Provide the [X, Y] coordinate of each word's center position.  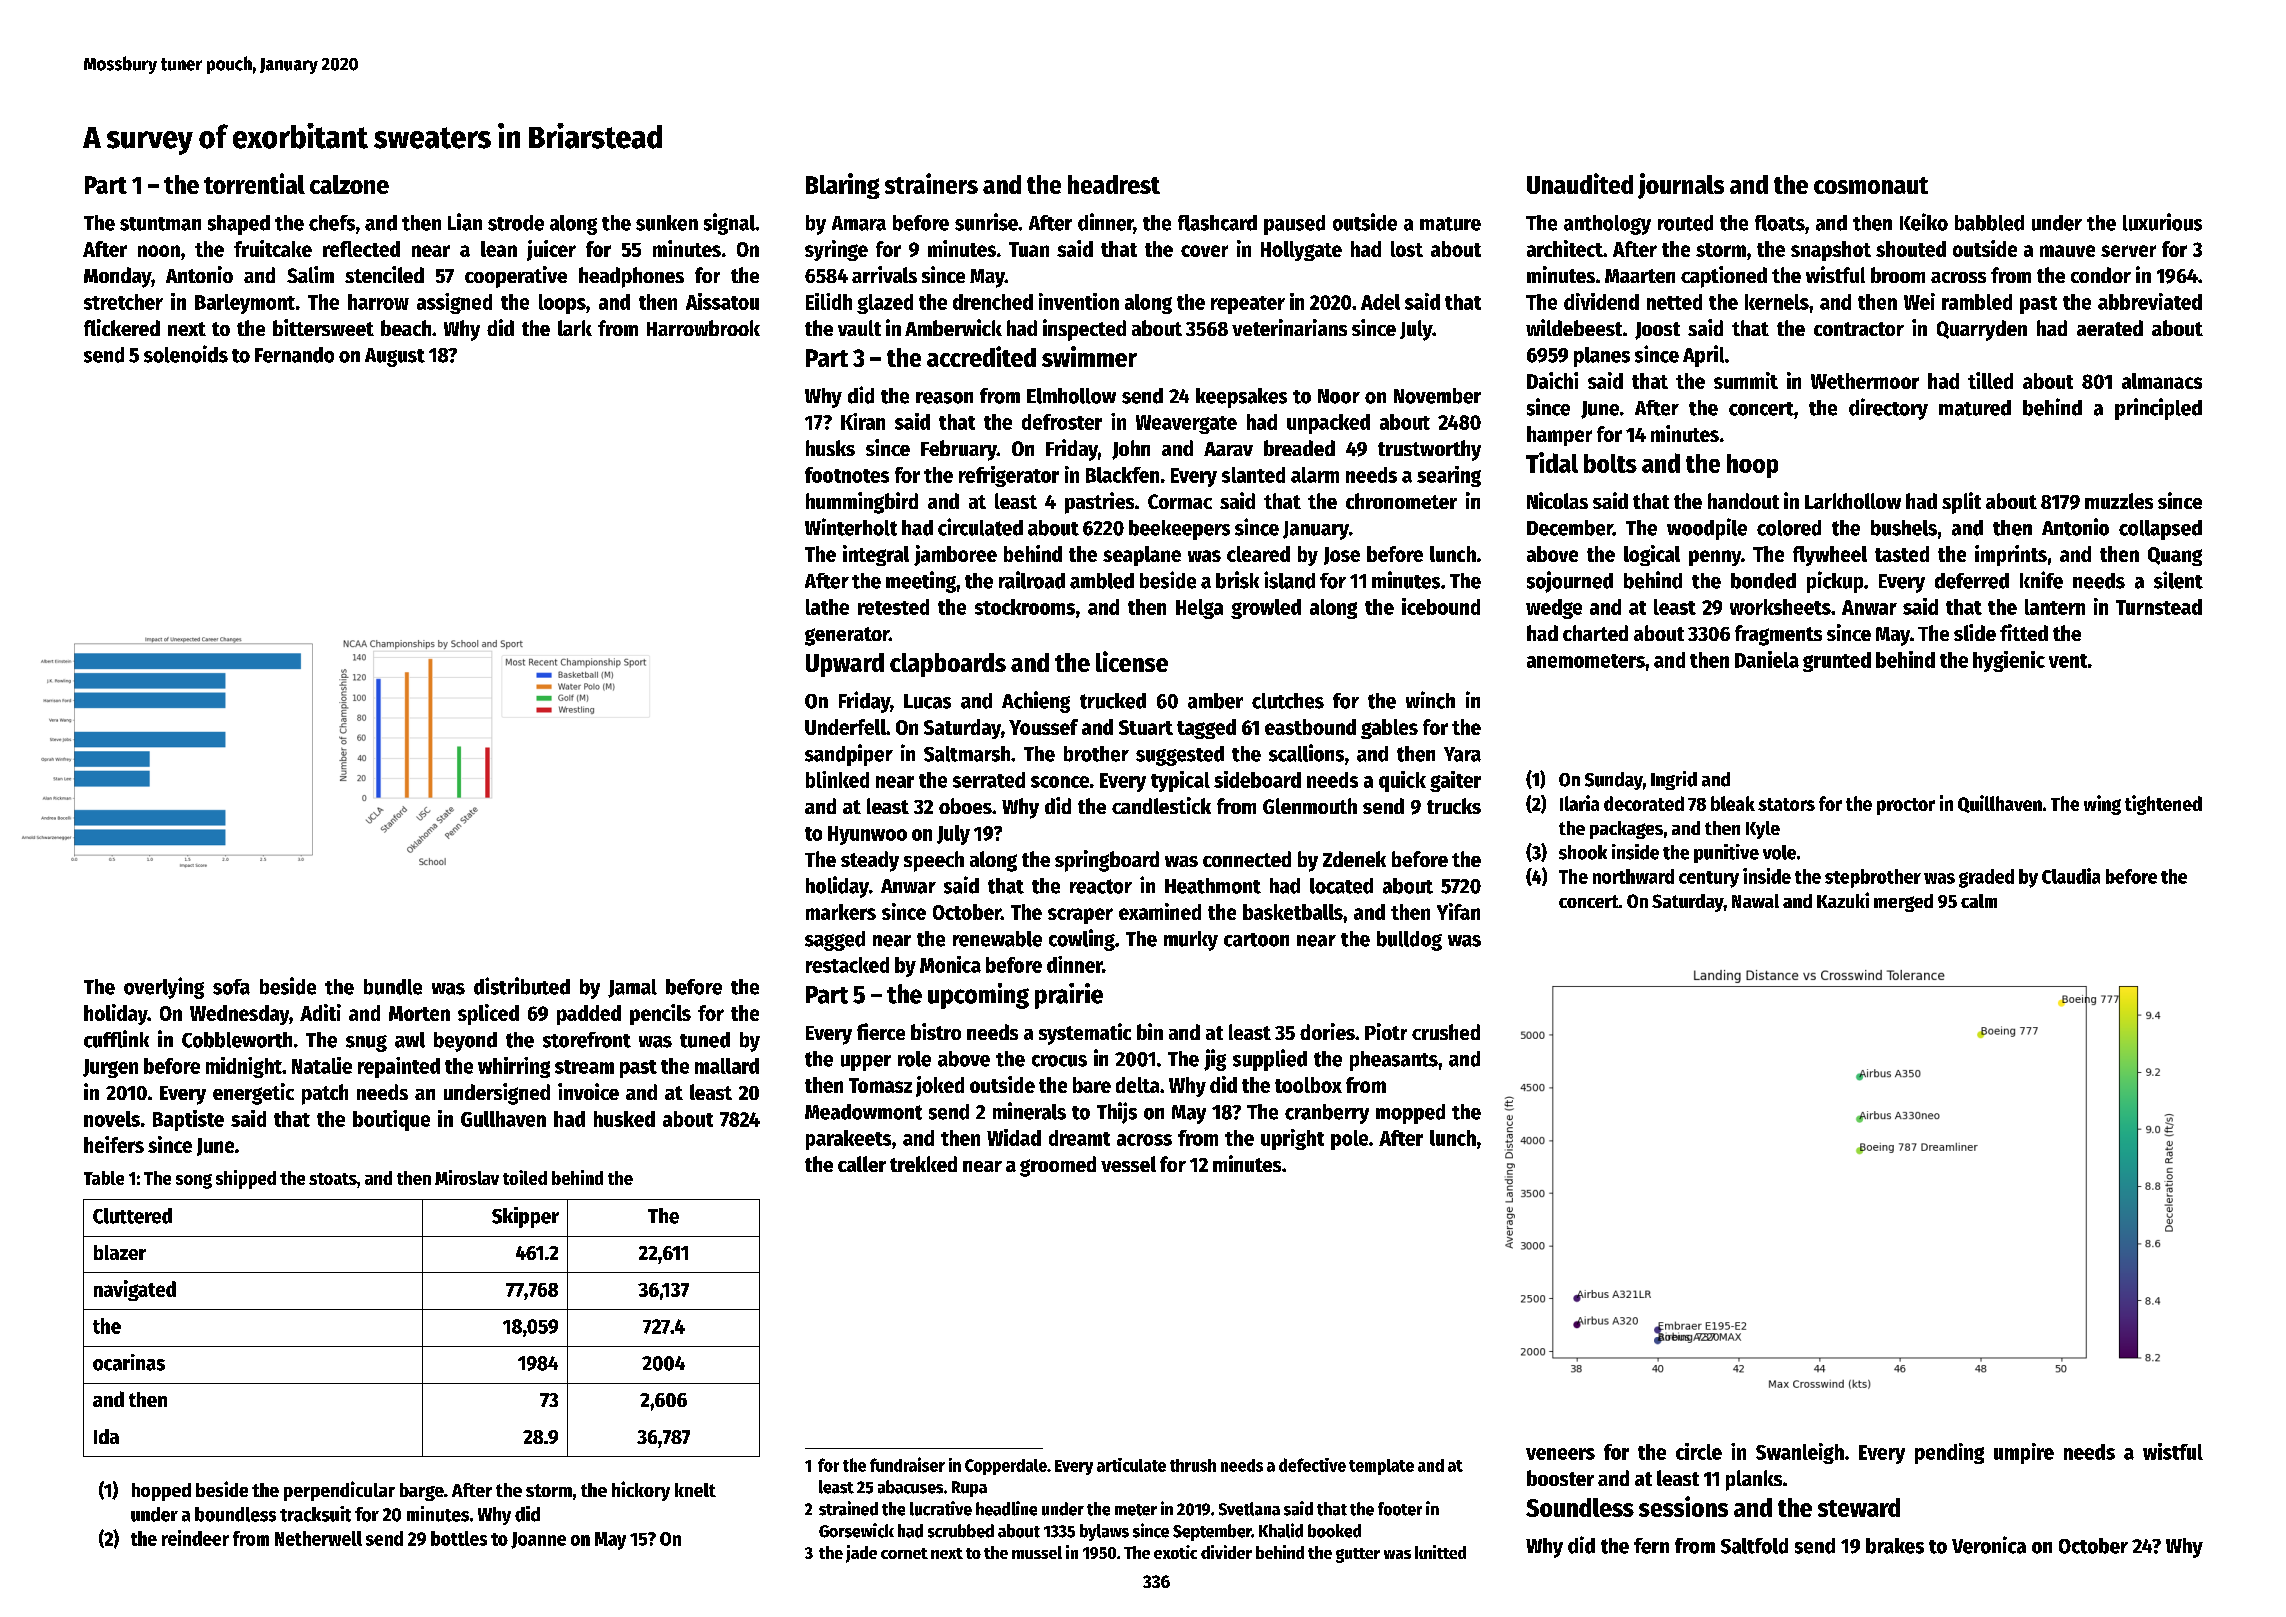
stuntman [160, 224]
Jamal [632, 988]
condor [2101, 275]
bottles [459, 1538]
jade [861, 1554]
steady [870, 861]
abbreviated [2150, 301]
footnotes [847, 475]
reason [944, 398]
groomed [1058, 1166]
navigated [135, 1290]
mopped [1410, 1114]
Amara [859, 223]
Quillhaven [2000, 804]
